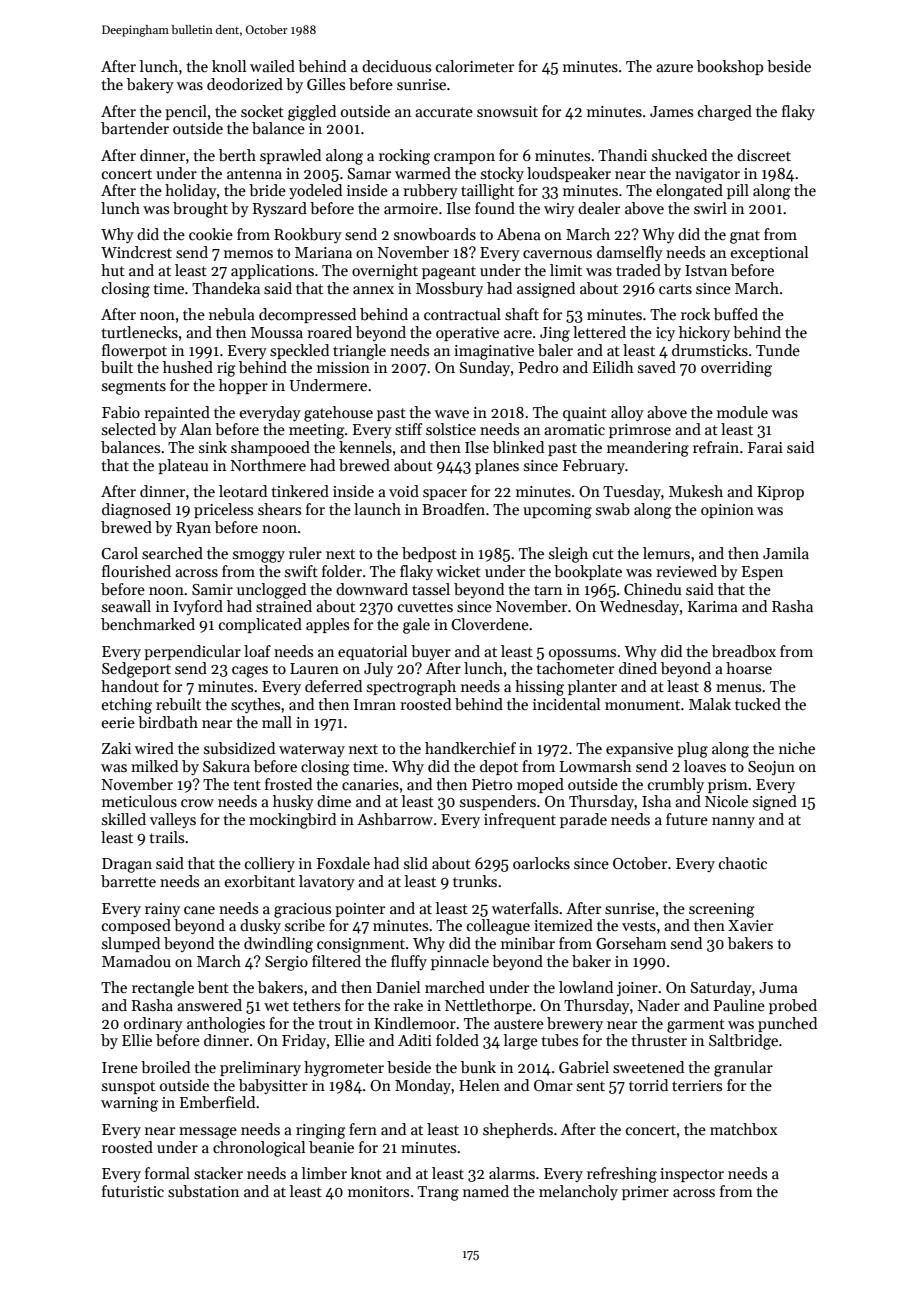  I want to click on Espen, so click(762, 573).
